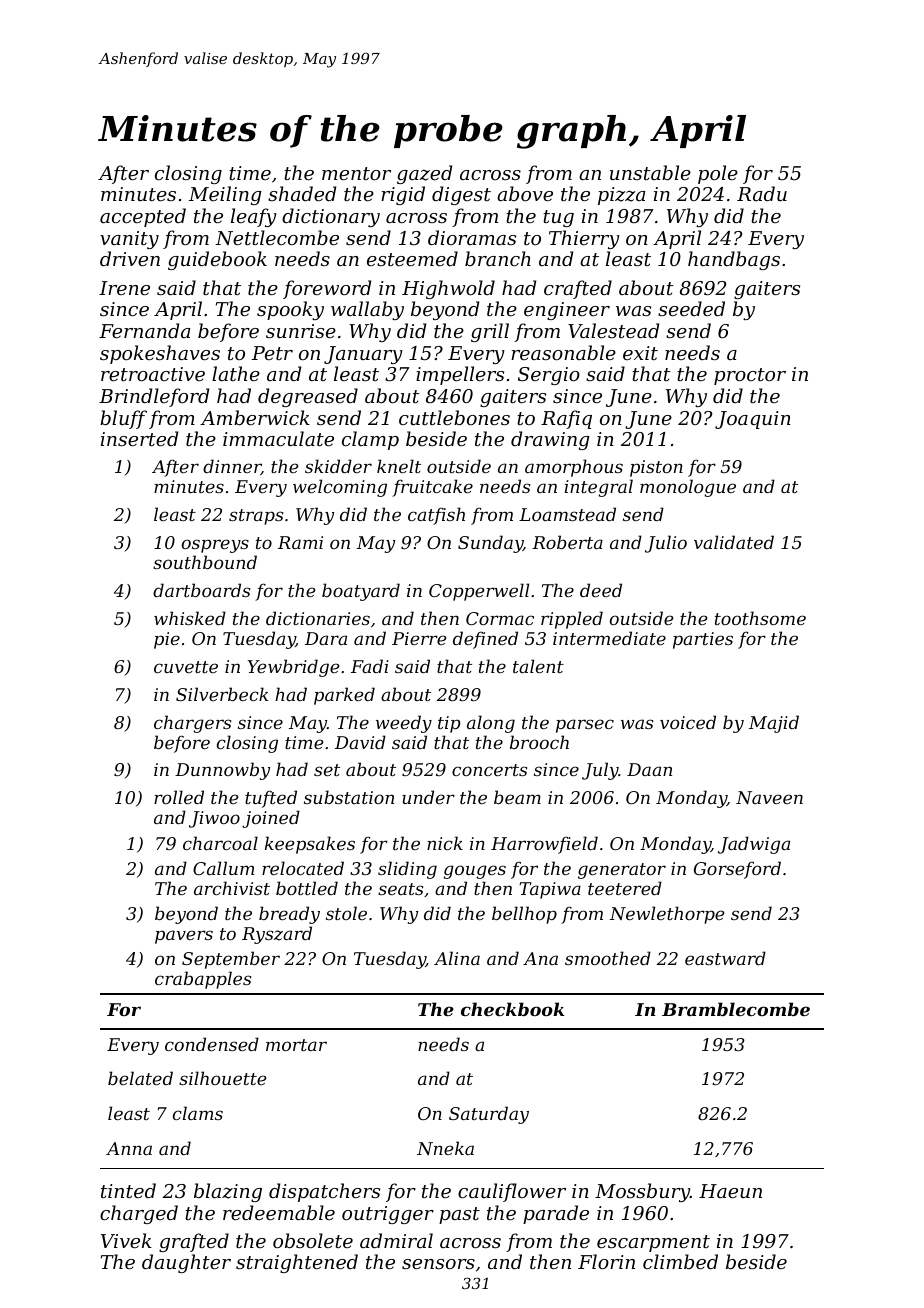  What do you see at coordinates (485, 640) in the page?
I see `defined` at bounding box center [485, 640].
